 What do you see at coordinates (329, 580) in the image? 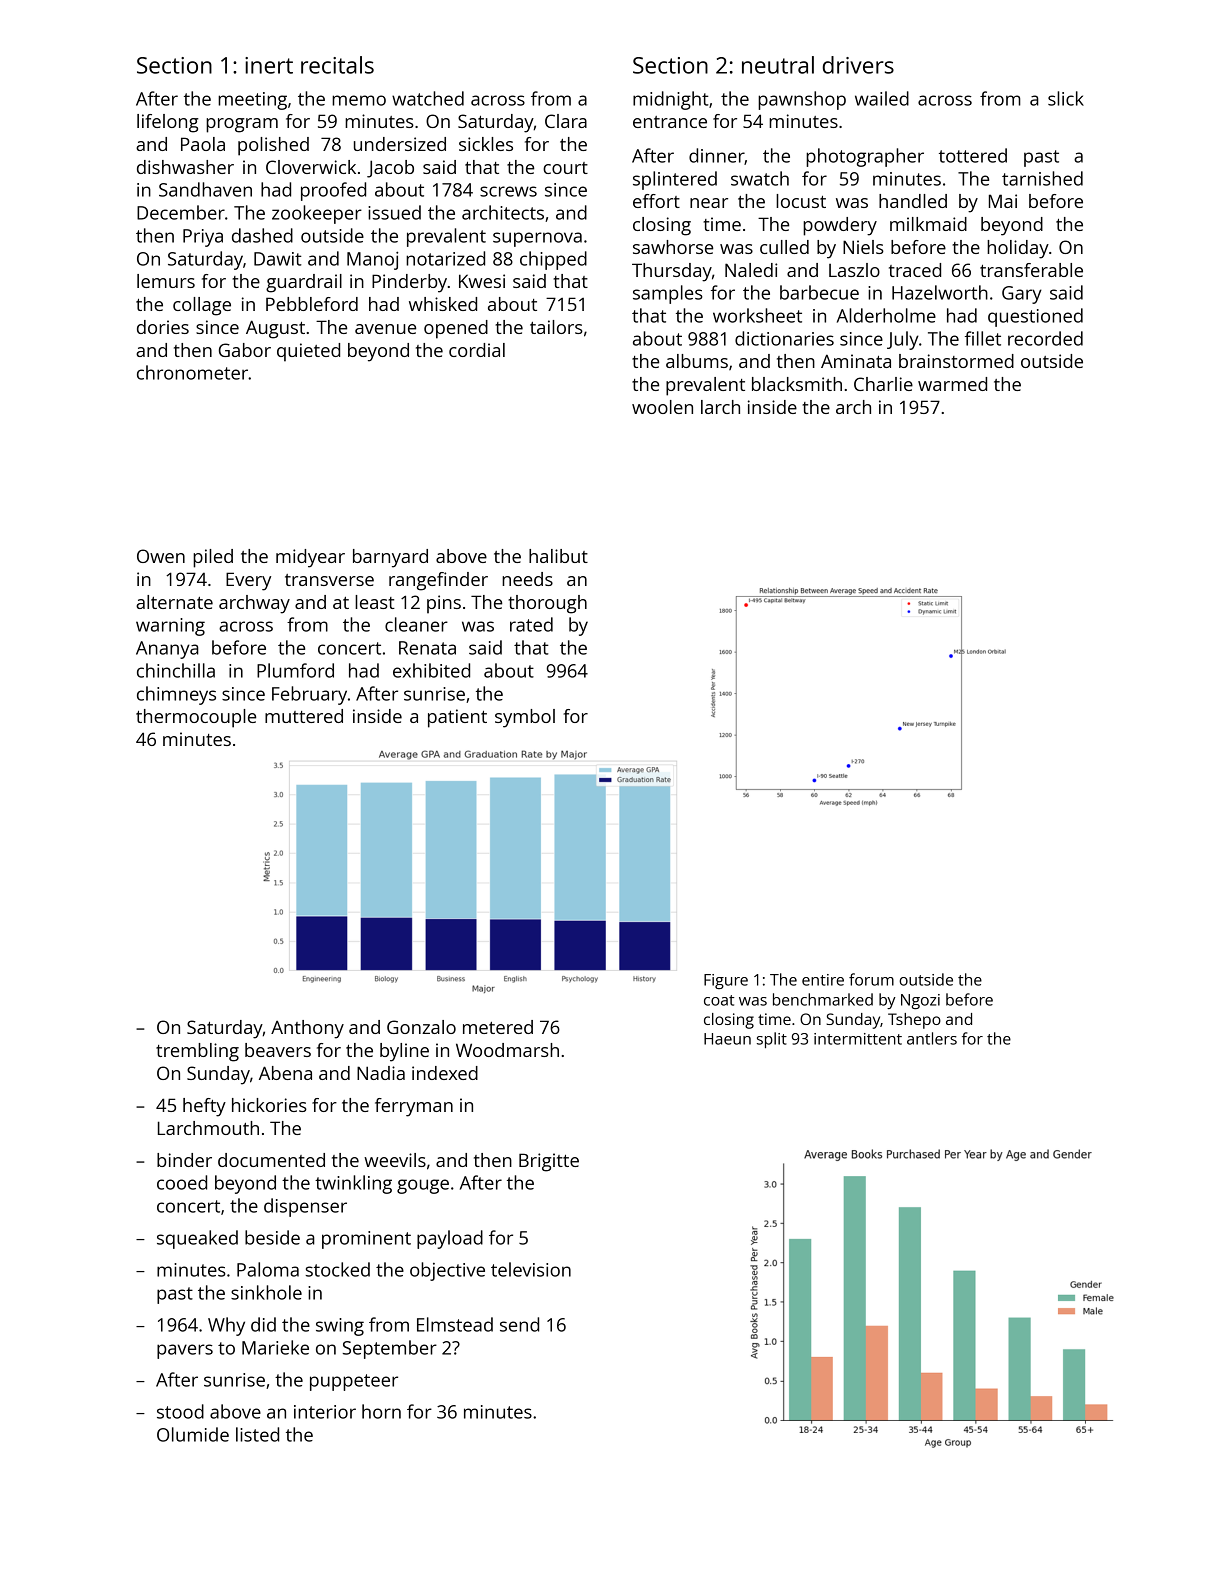
I see `transverse` at bounding box center [329, 580].
